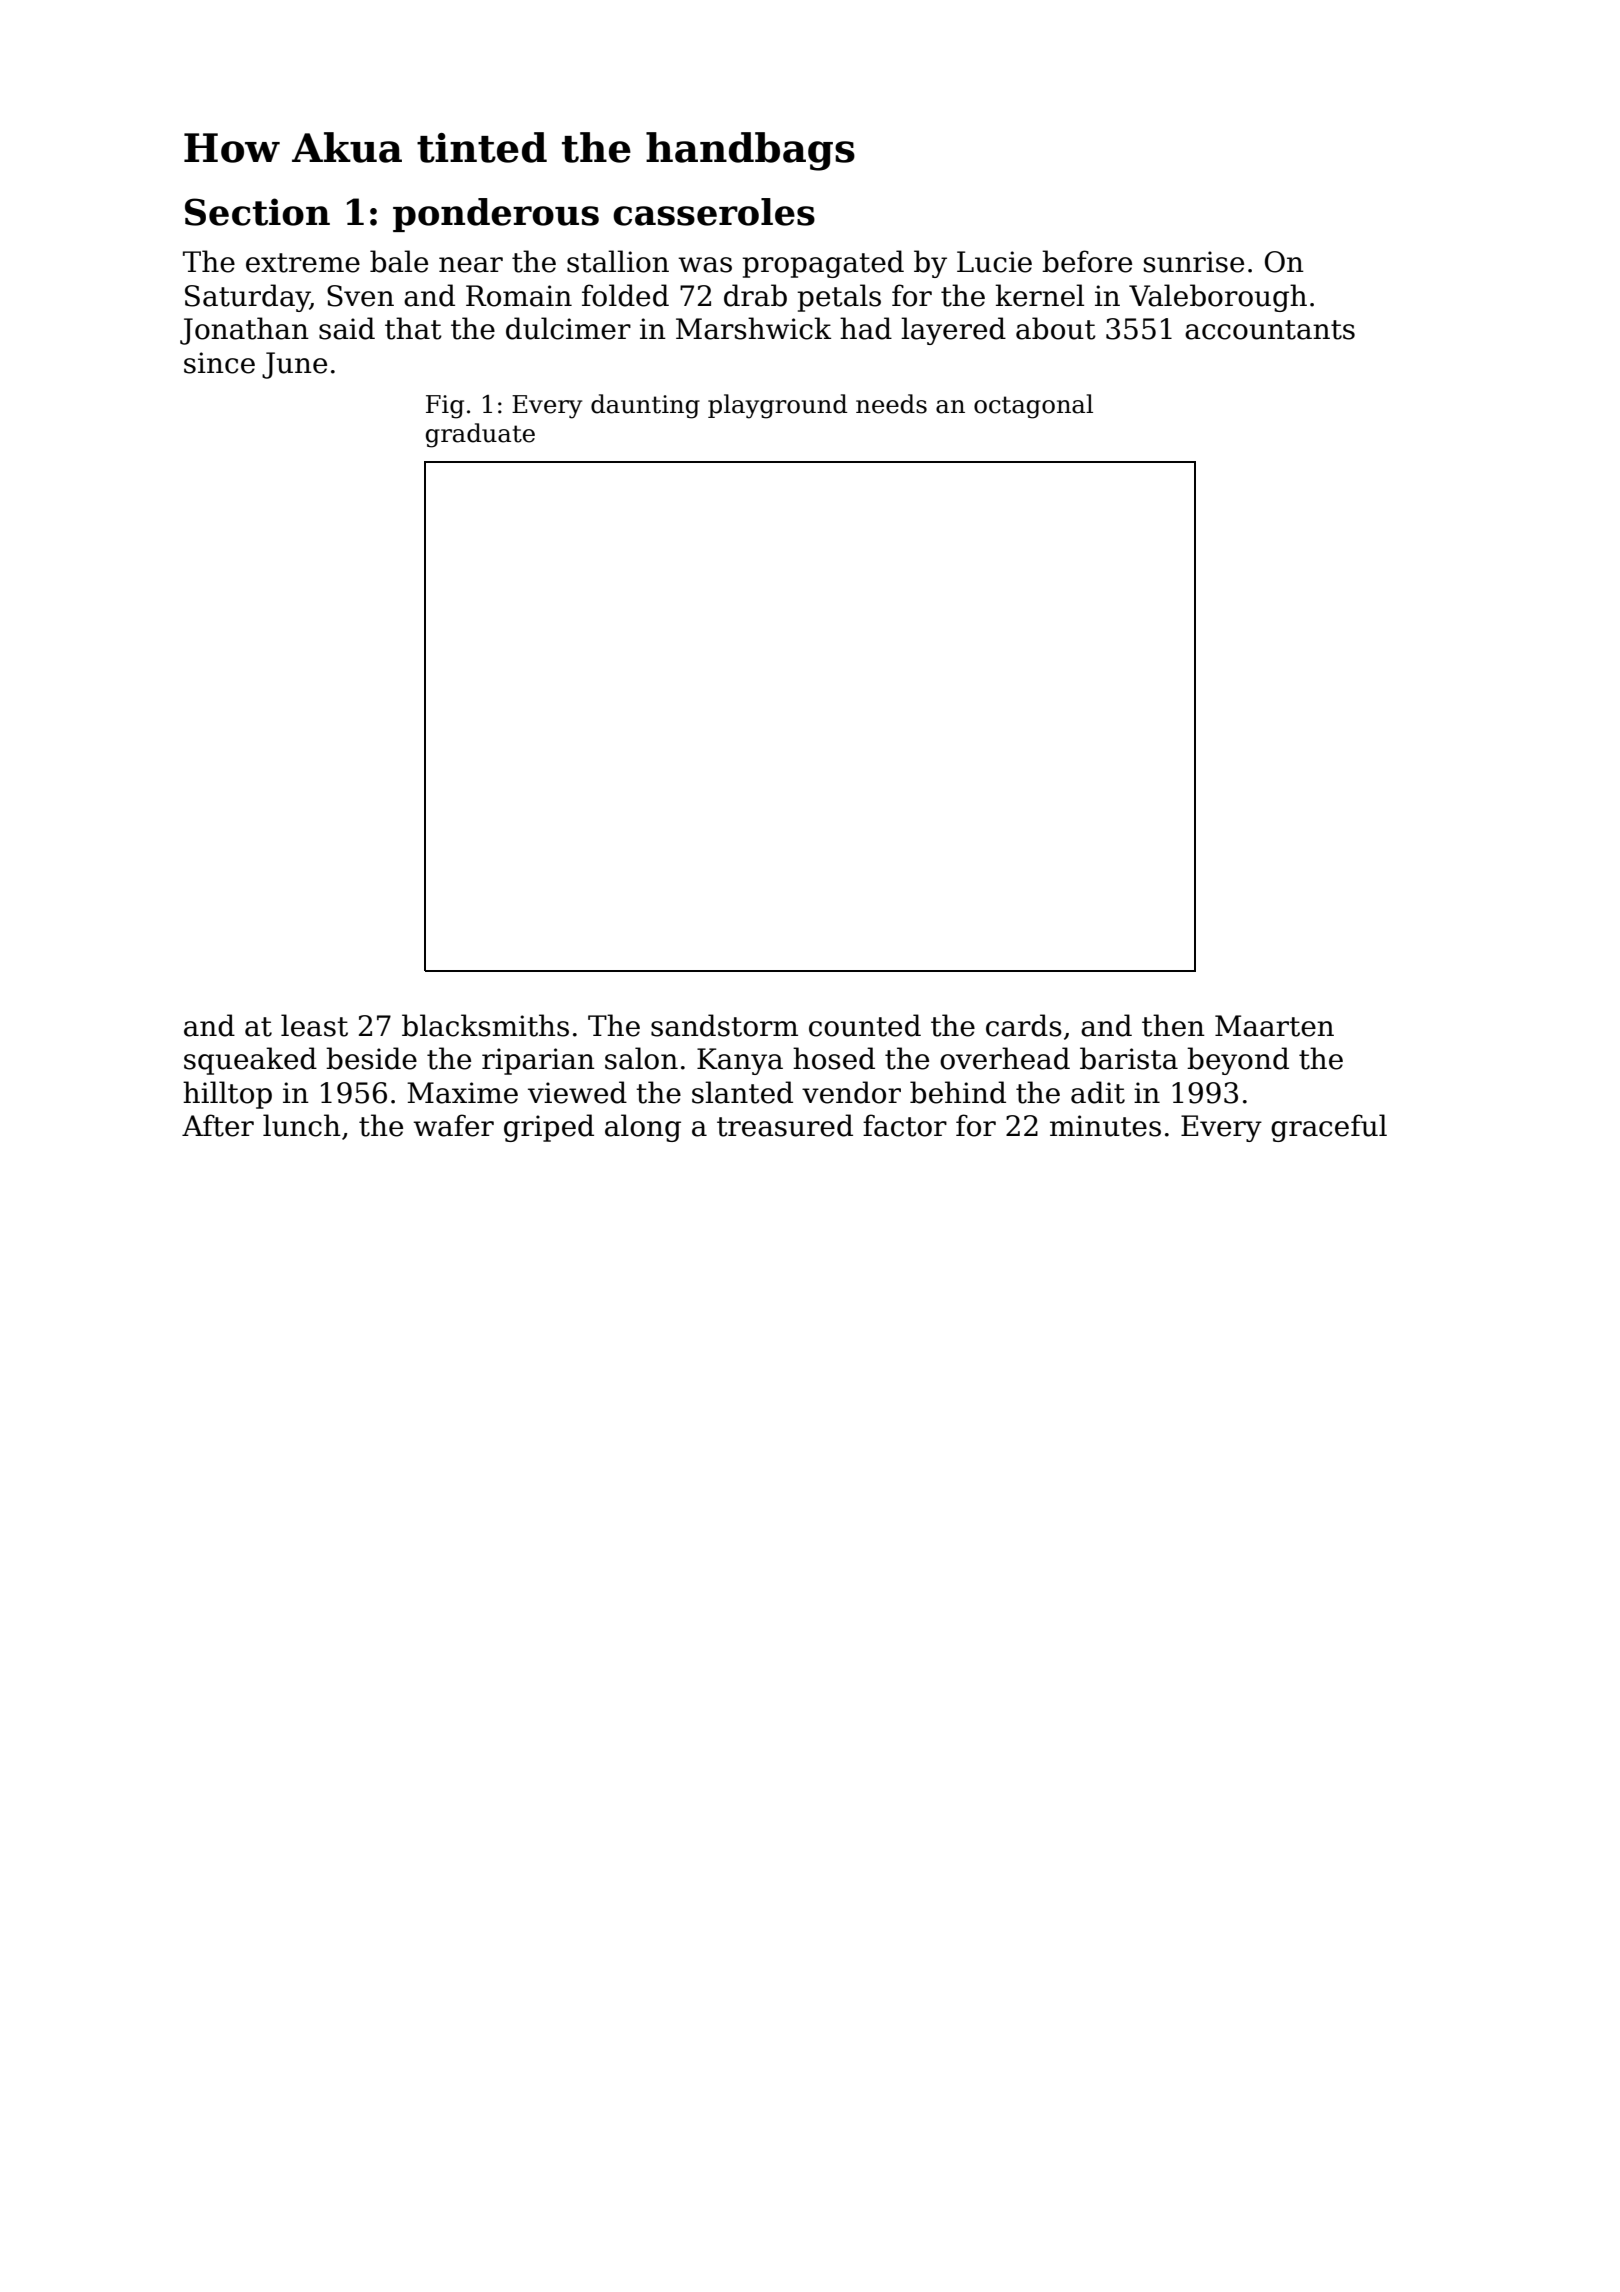 The width and height of the screenshot is (1620, 2292). What do you see at coordinates (753, 328) in the screenshot?
I see `Marshwick` at bounding box center [753, 328].
